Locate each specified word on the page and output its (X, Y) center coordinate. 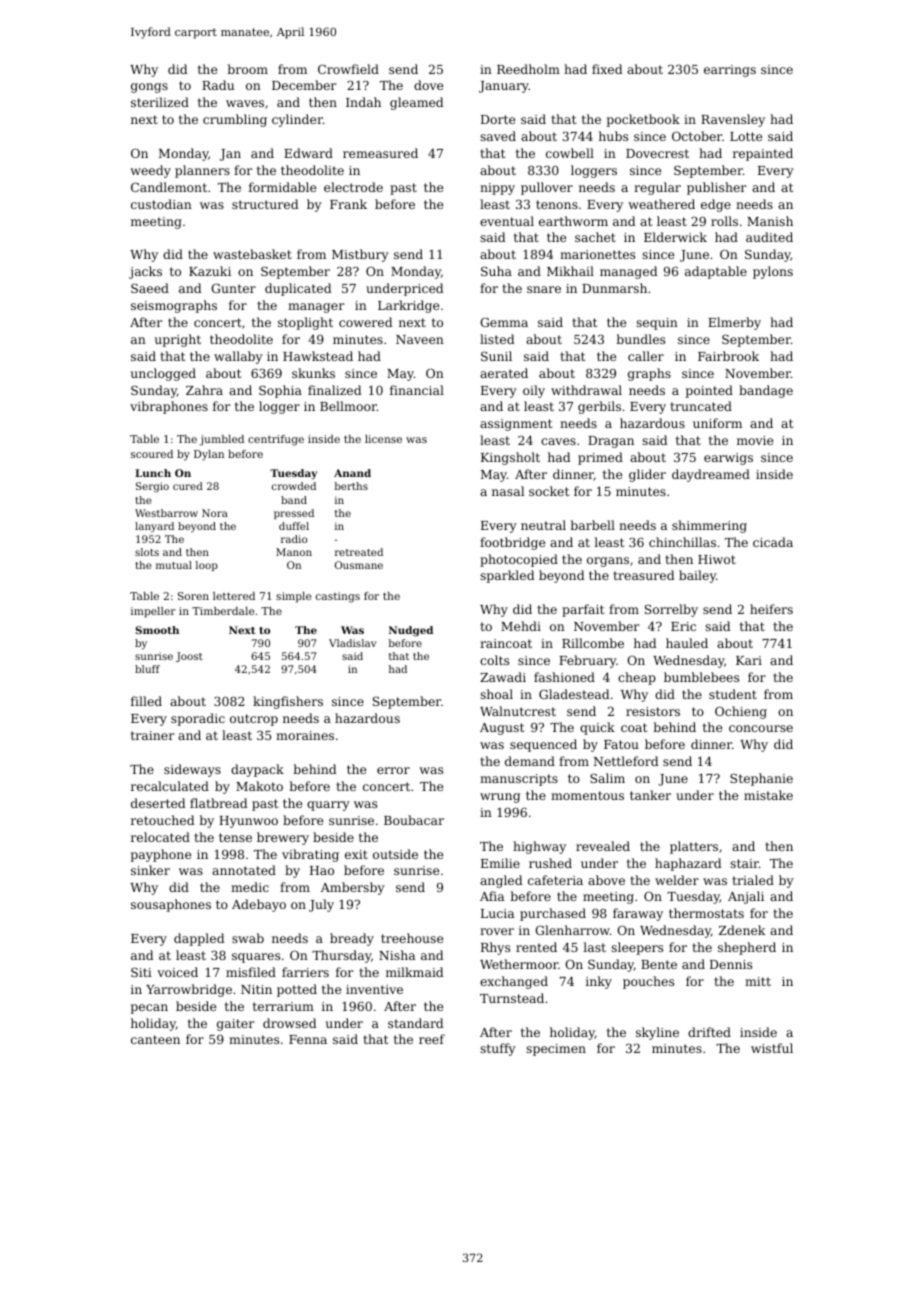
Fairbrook (728, 356)
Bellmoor (348, 406)
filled (146, 701)
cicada (773, 542)
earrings (730, 71)
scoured (152, 454)
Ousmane (359, 565)
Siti (141, 972)
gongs (149, 88)
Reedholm (528, 69)
